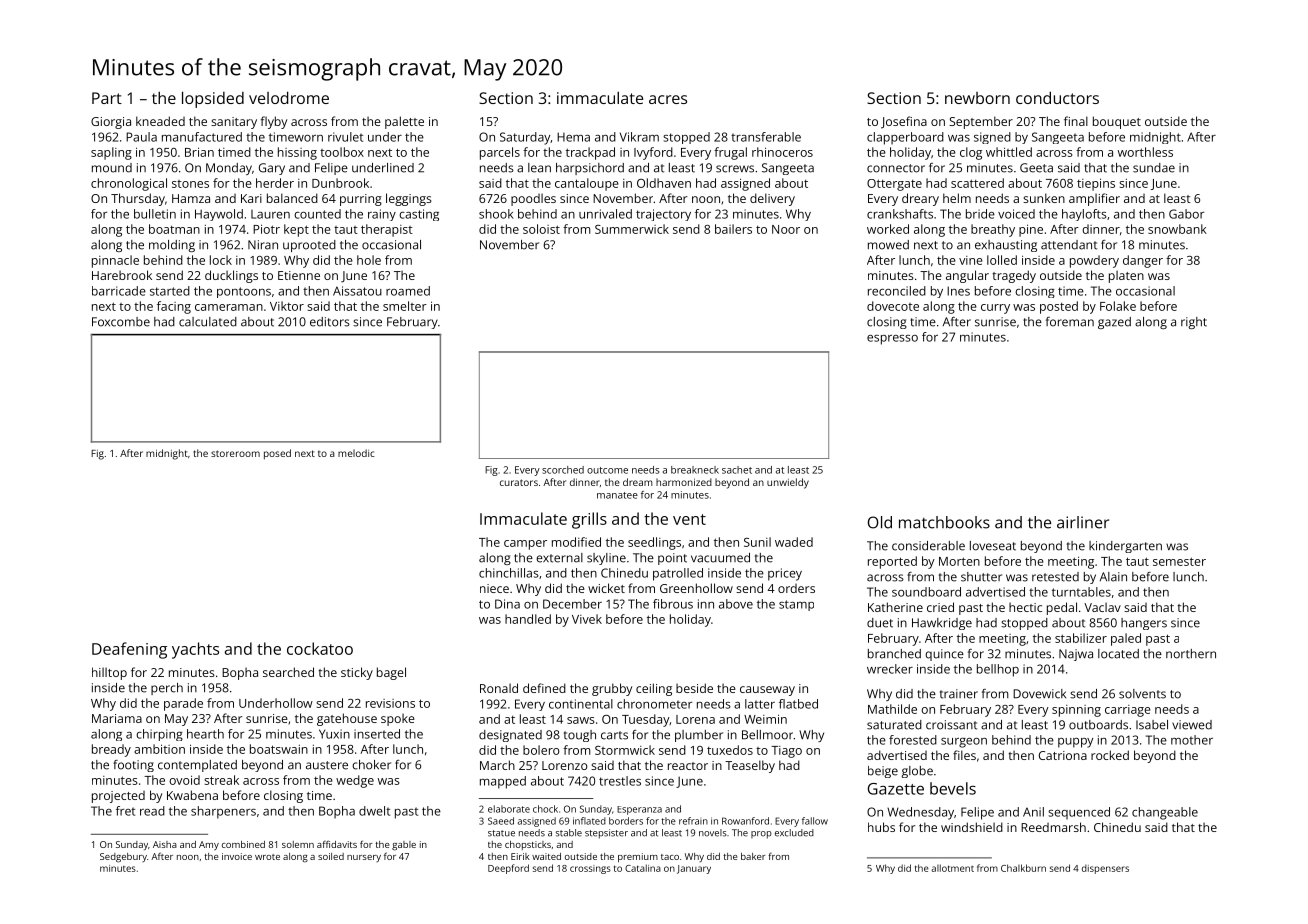 Image resolution: width=1308 pixels, height=924 pixels. Describe the element at coordinates (590, 869) in the screenshot. I see `crossings` at that location.
